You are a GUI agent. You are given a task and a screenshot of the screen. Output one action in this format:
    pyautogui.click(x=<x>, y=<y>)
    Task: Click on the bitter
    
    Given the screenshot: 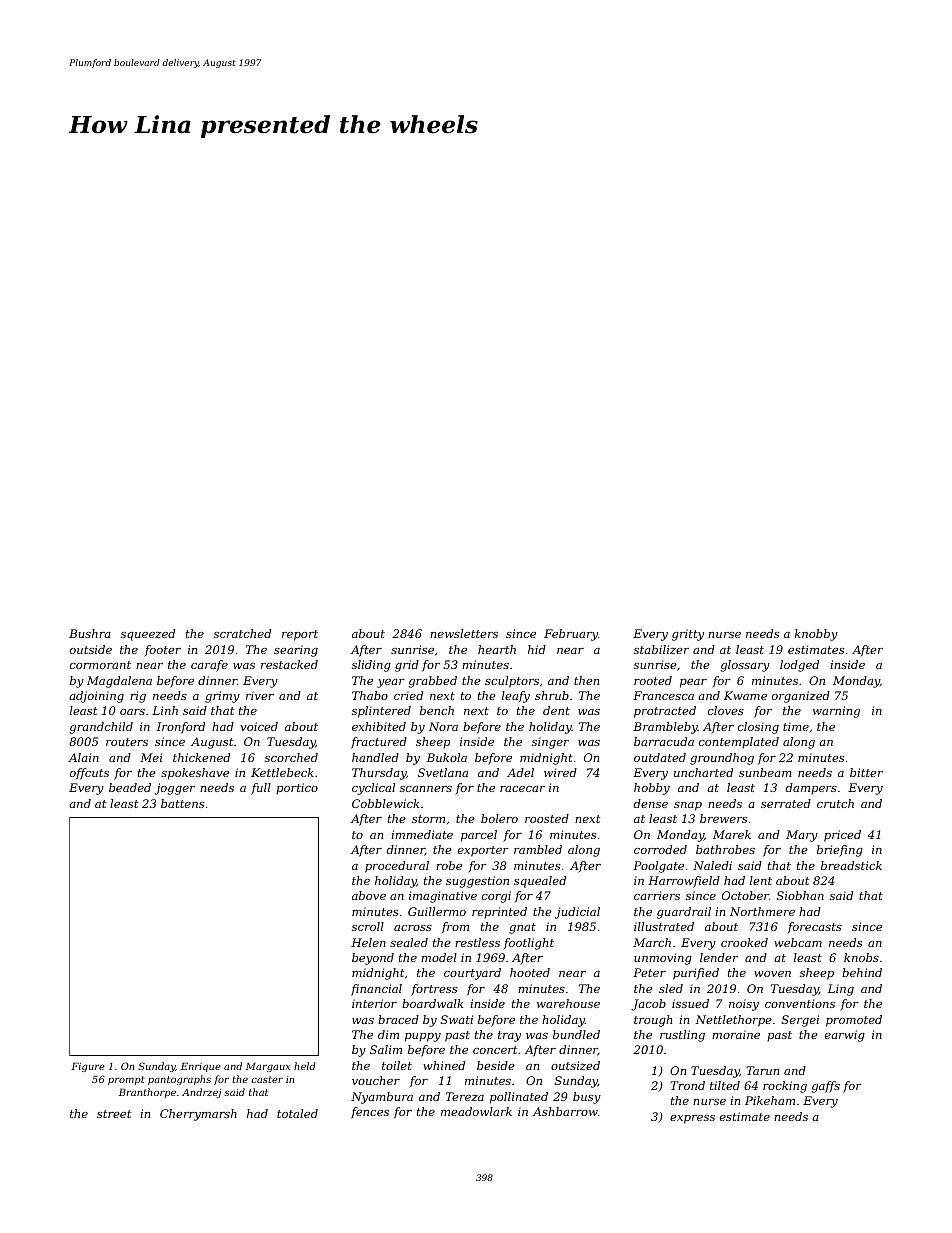 What is the action you would take?
    pyautogui.click(x=866, y=772)
